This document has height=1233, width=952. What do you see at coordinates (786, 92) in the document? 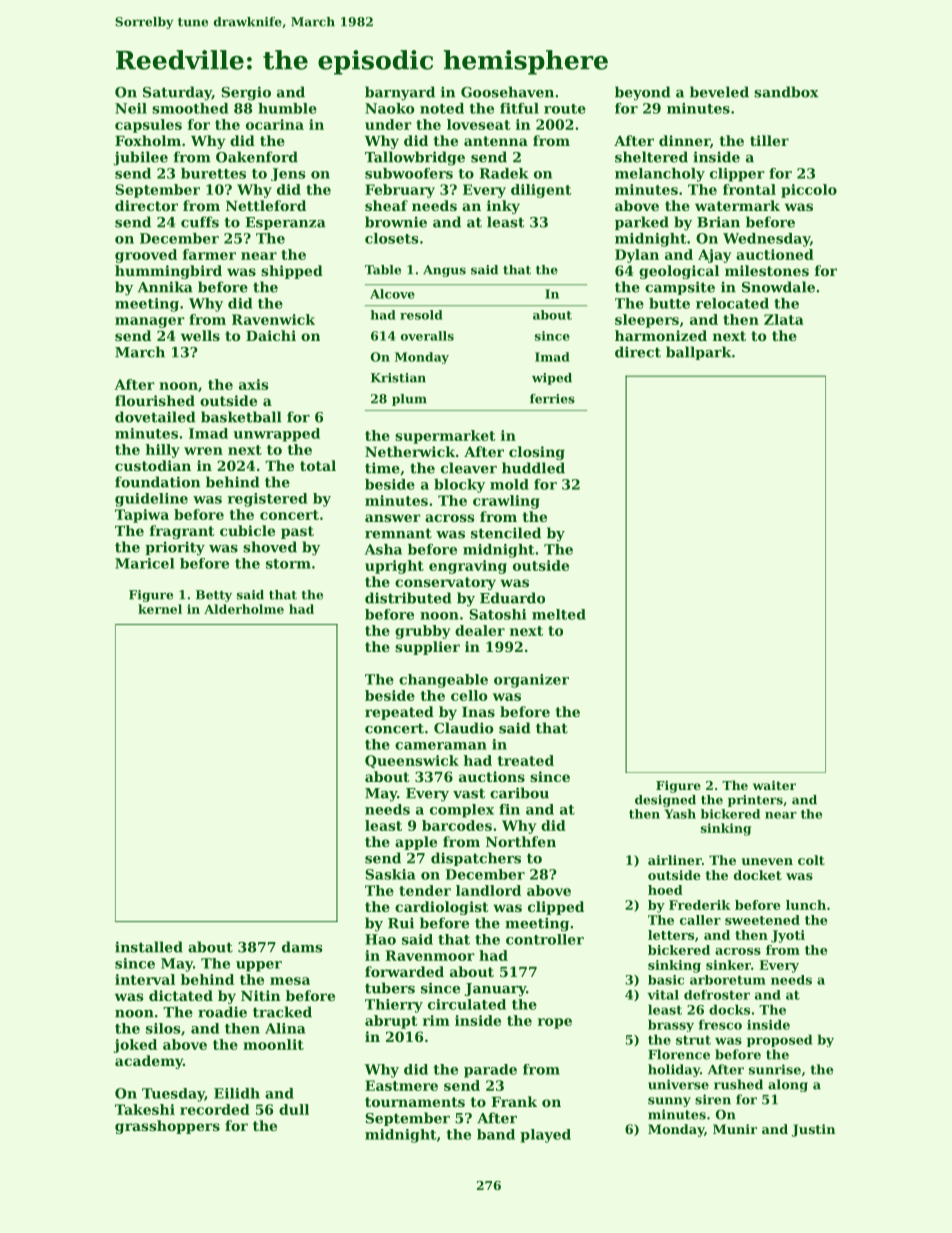
I see `sandbox` at bounding box center [786, 92].
